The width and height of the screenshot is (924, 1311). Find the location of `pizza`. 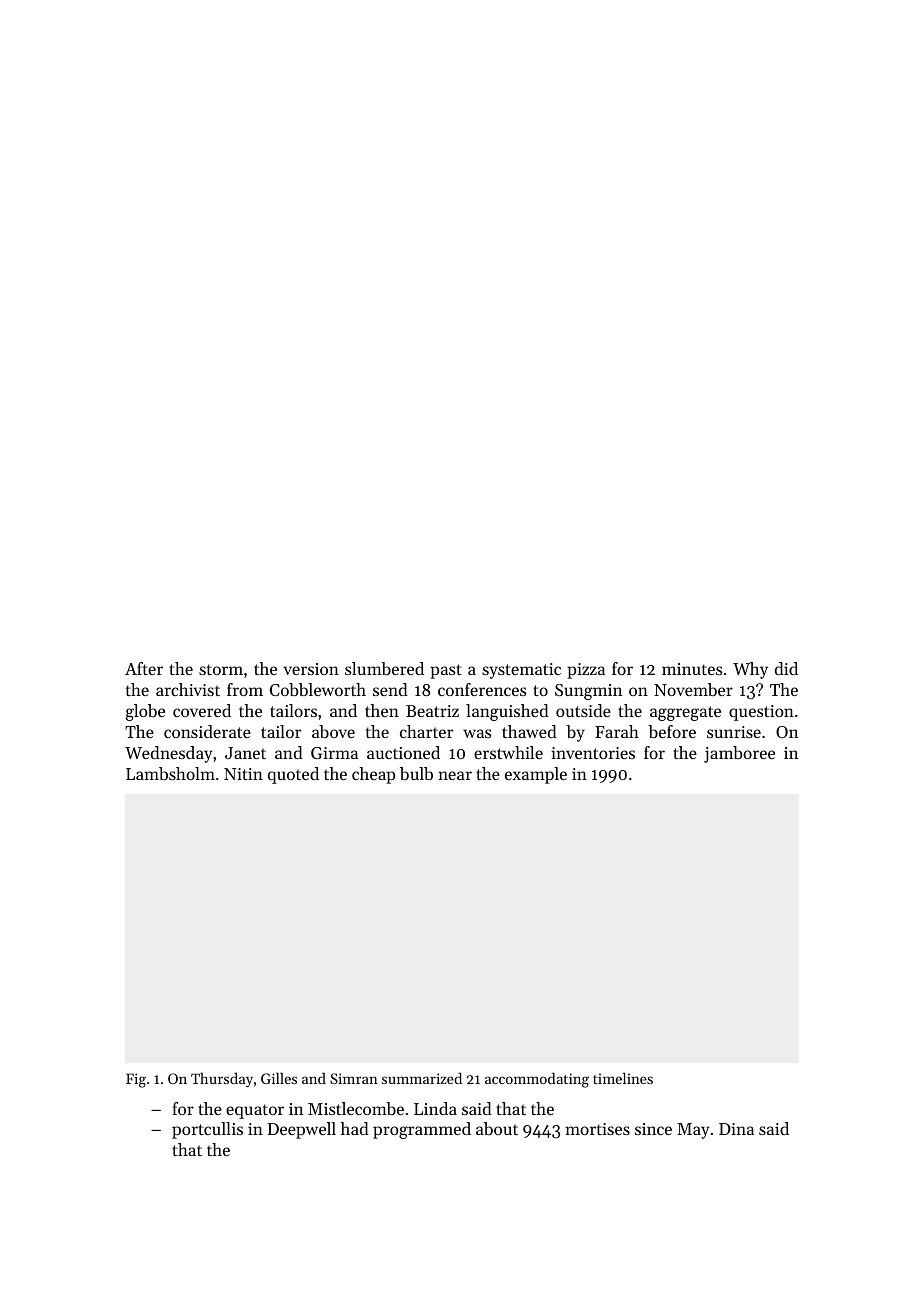

pizza is located at coordinates (586, 671).
